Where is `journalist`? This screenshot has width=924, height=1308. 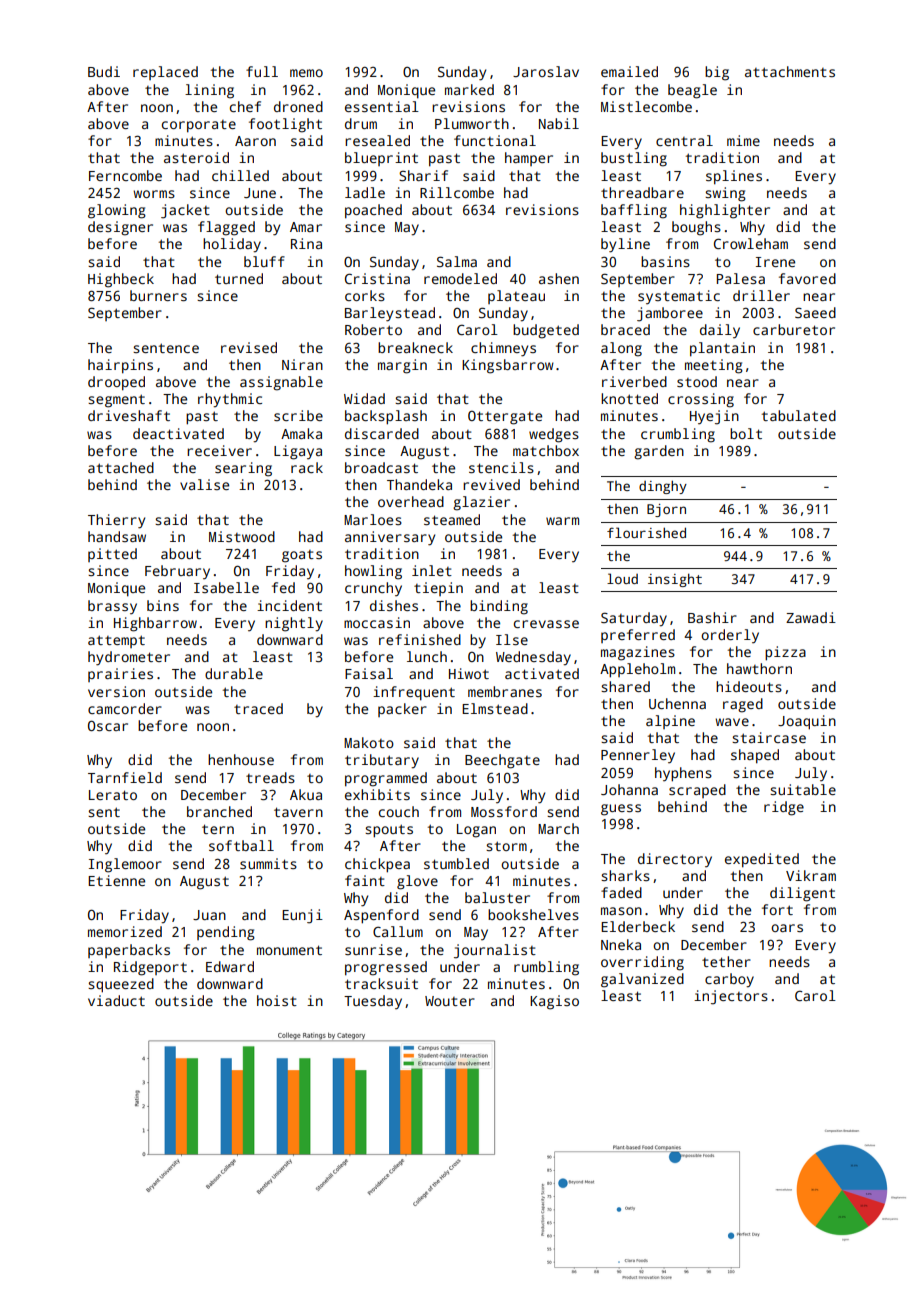
journalist is located at coordinates (495, 951).
